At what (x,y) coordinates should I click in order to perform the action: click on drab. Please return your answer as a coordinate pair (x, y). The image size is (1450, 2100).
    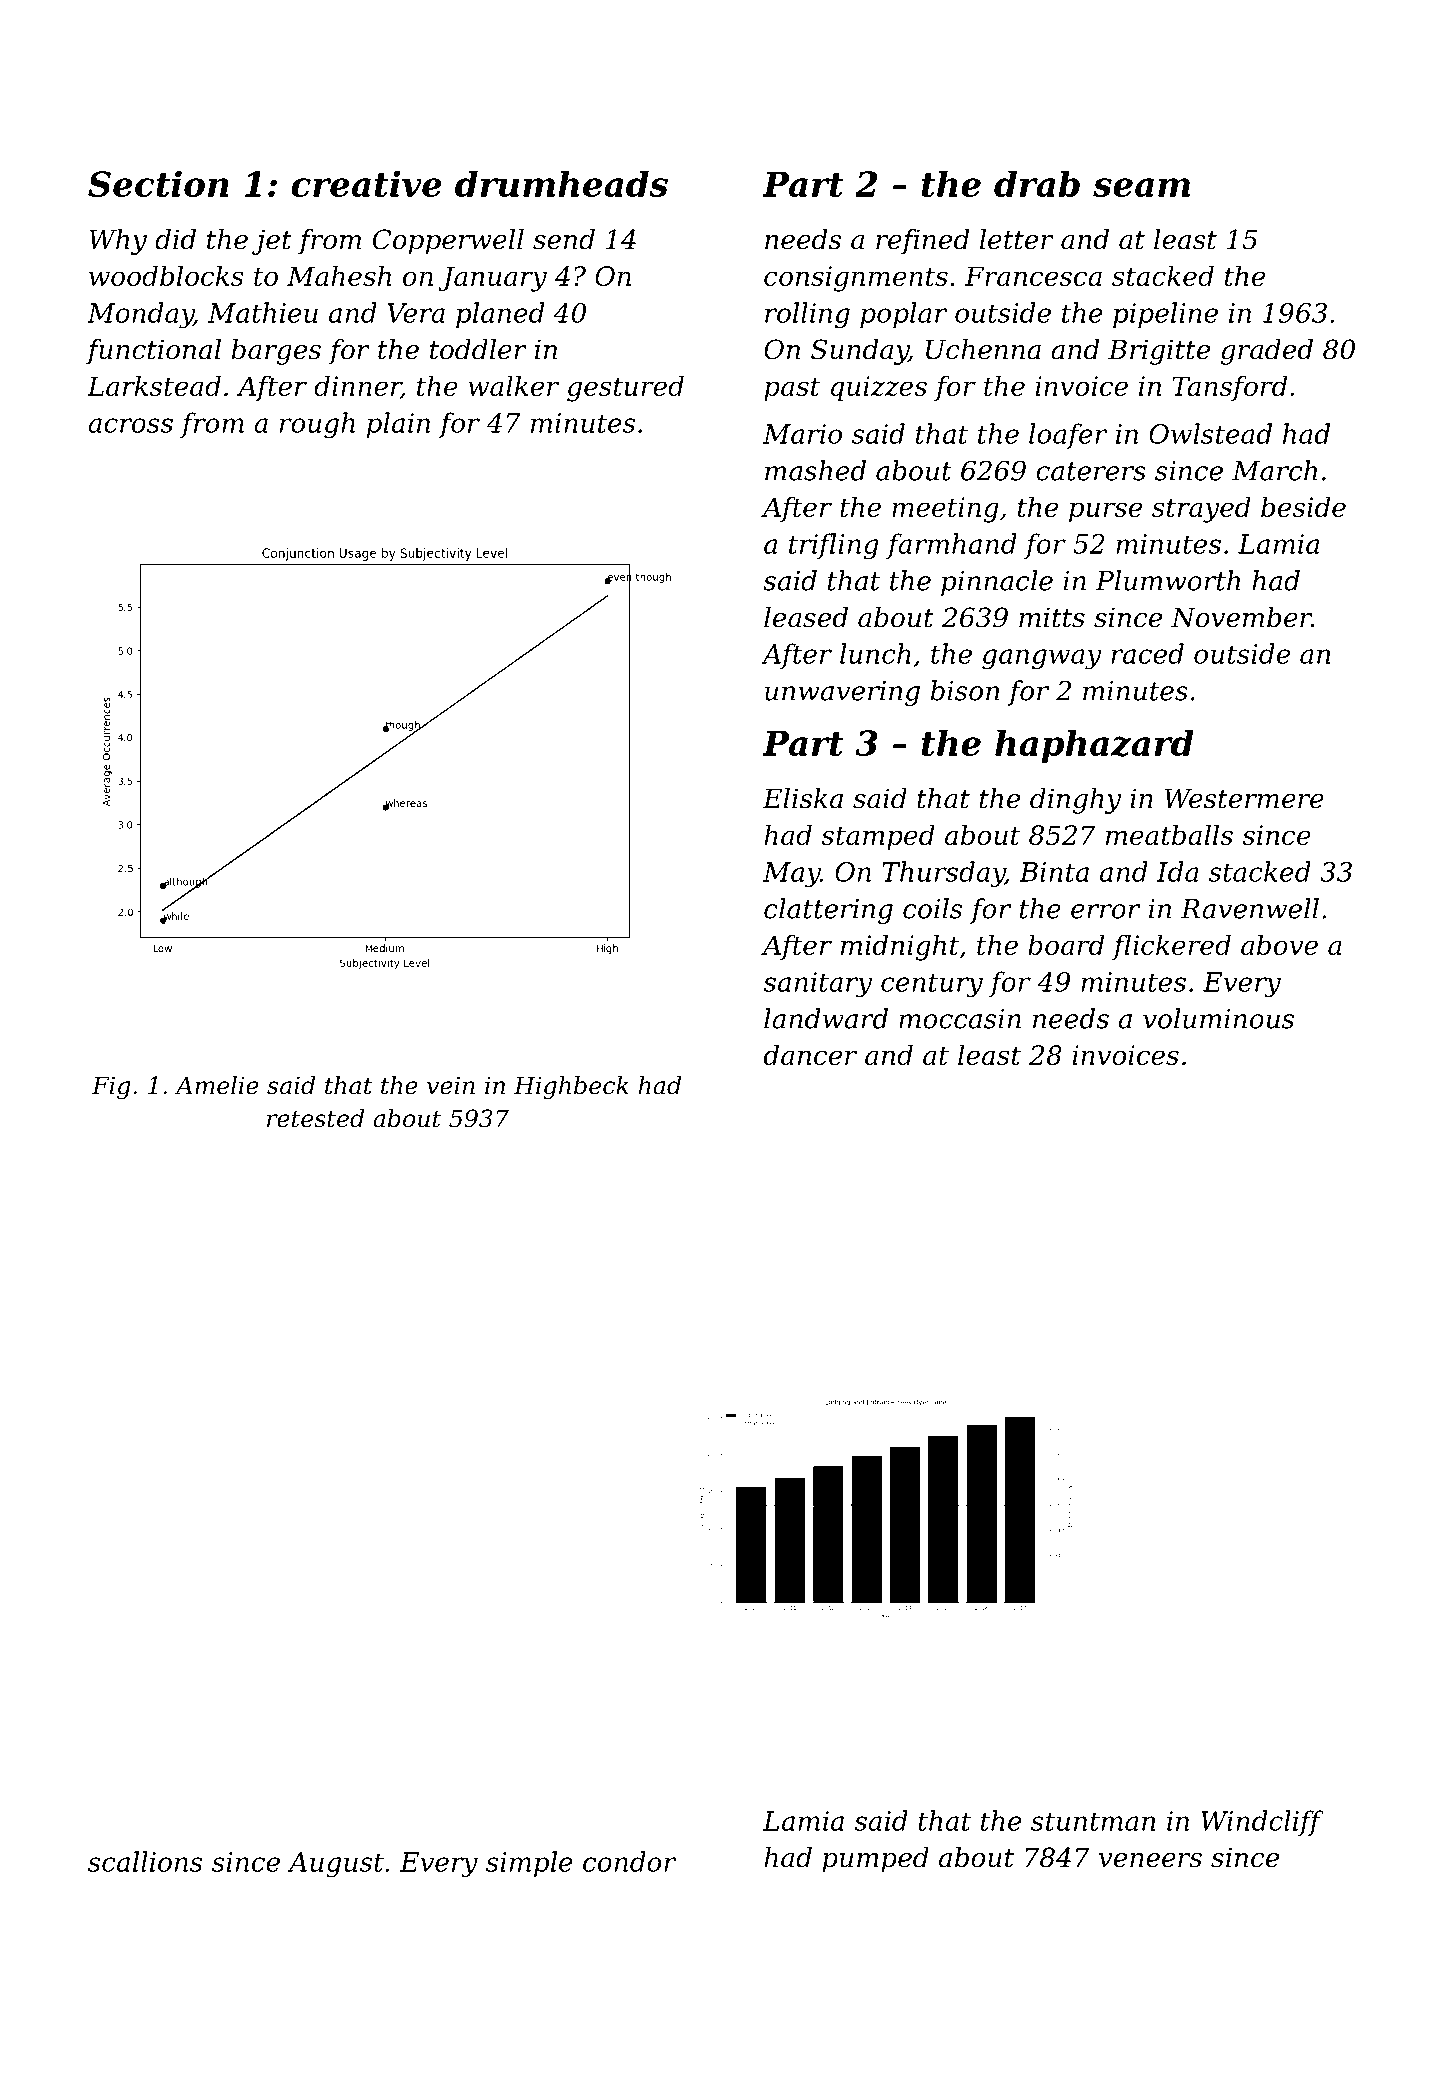
    Looking at the image, I should click on (1037, 184).
